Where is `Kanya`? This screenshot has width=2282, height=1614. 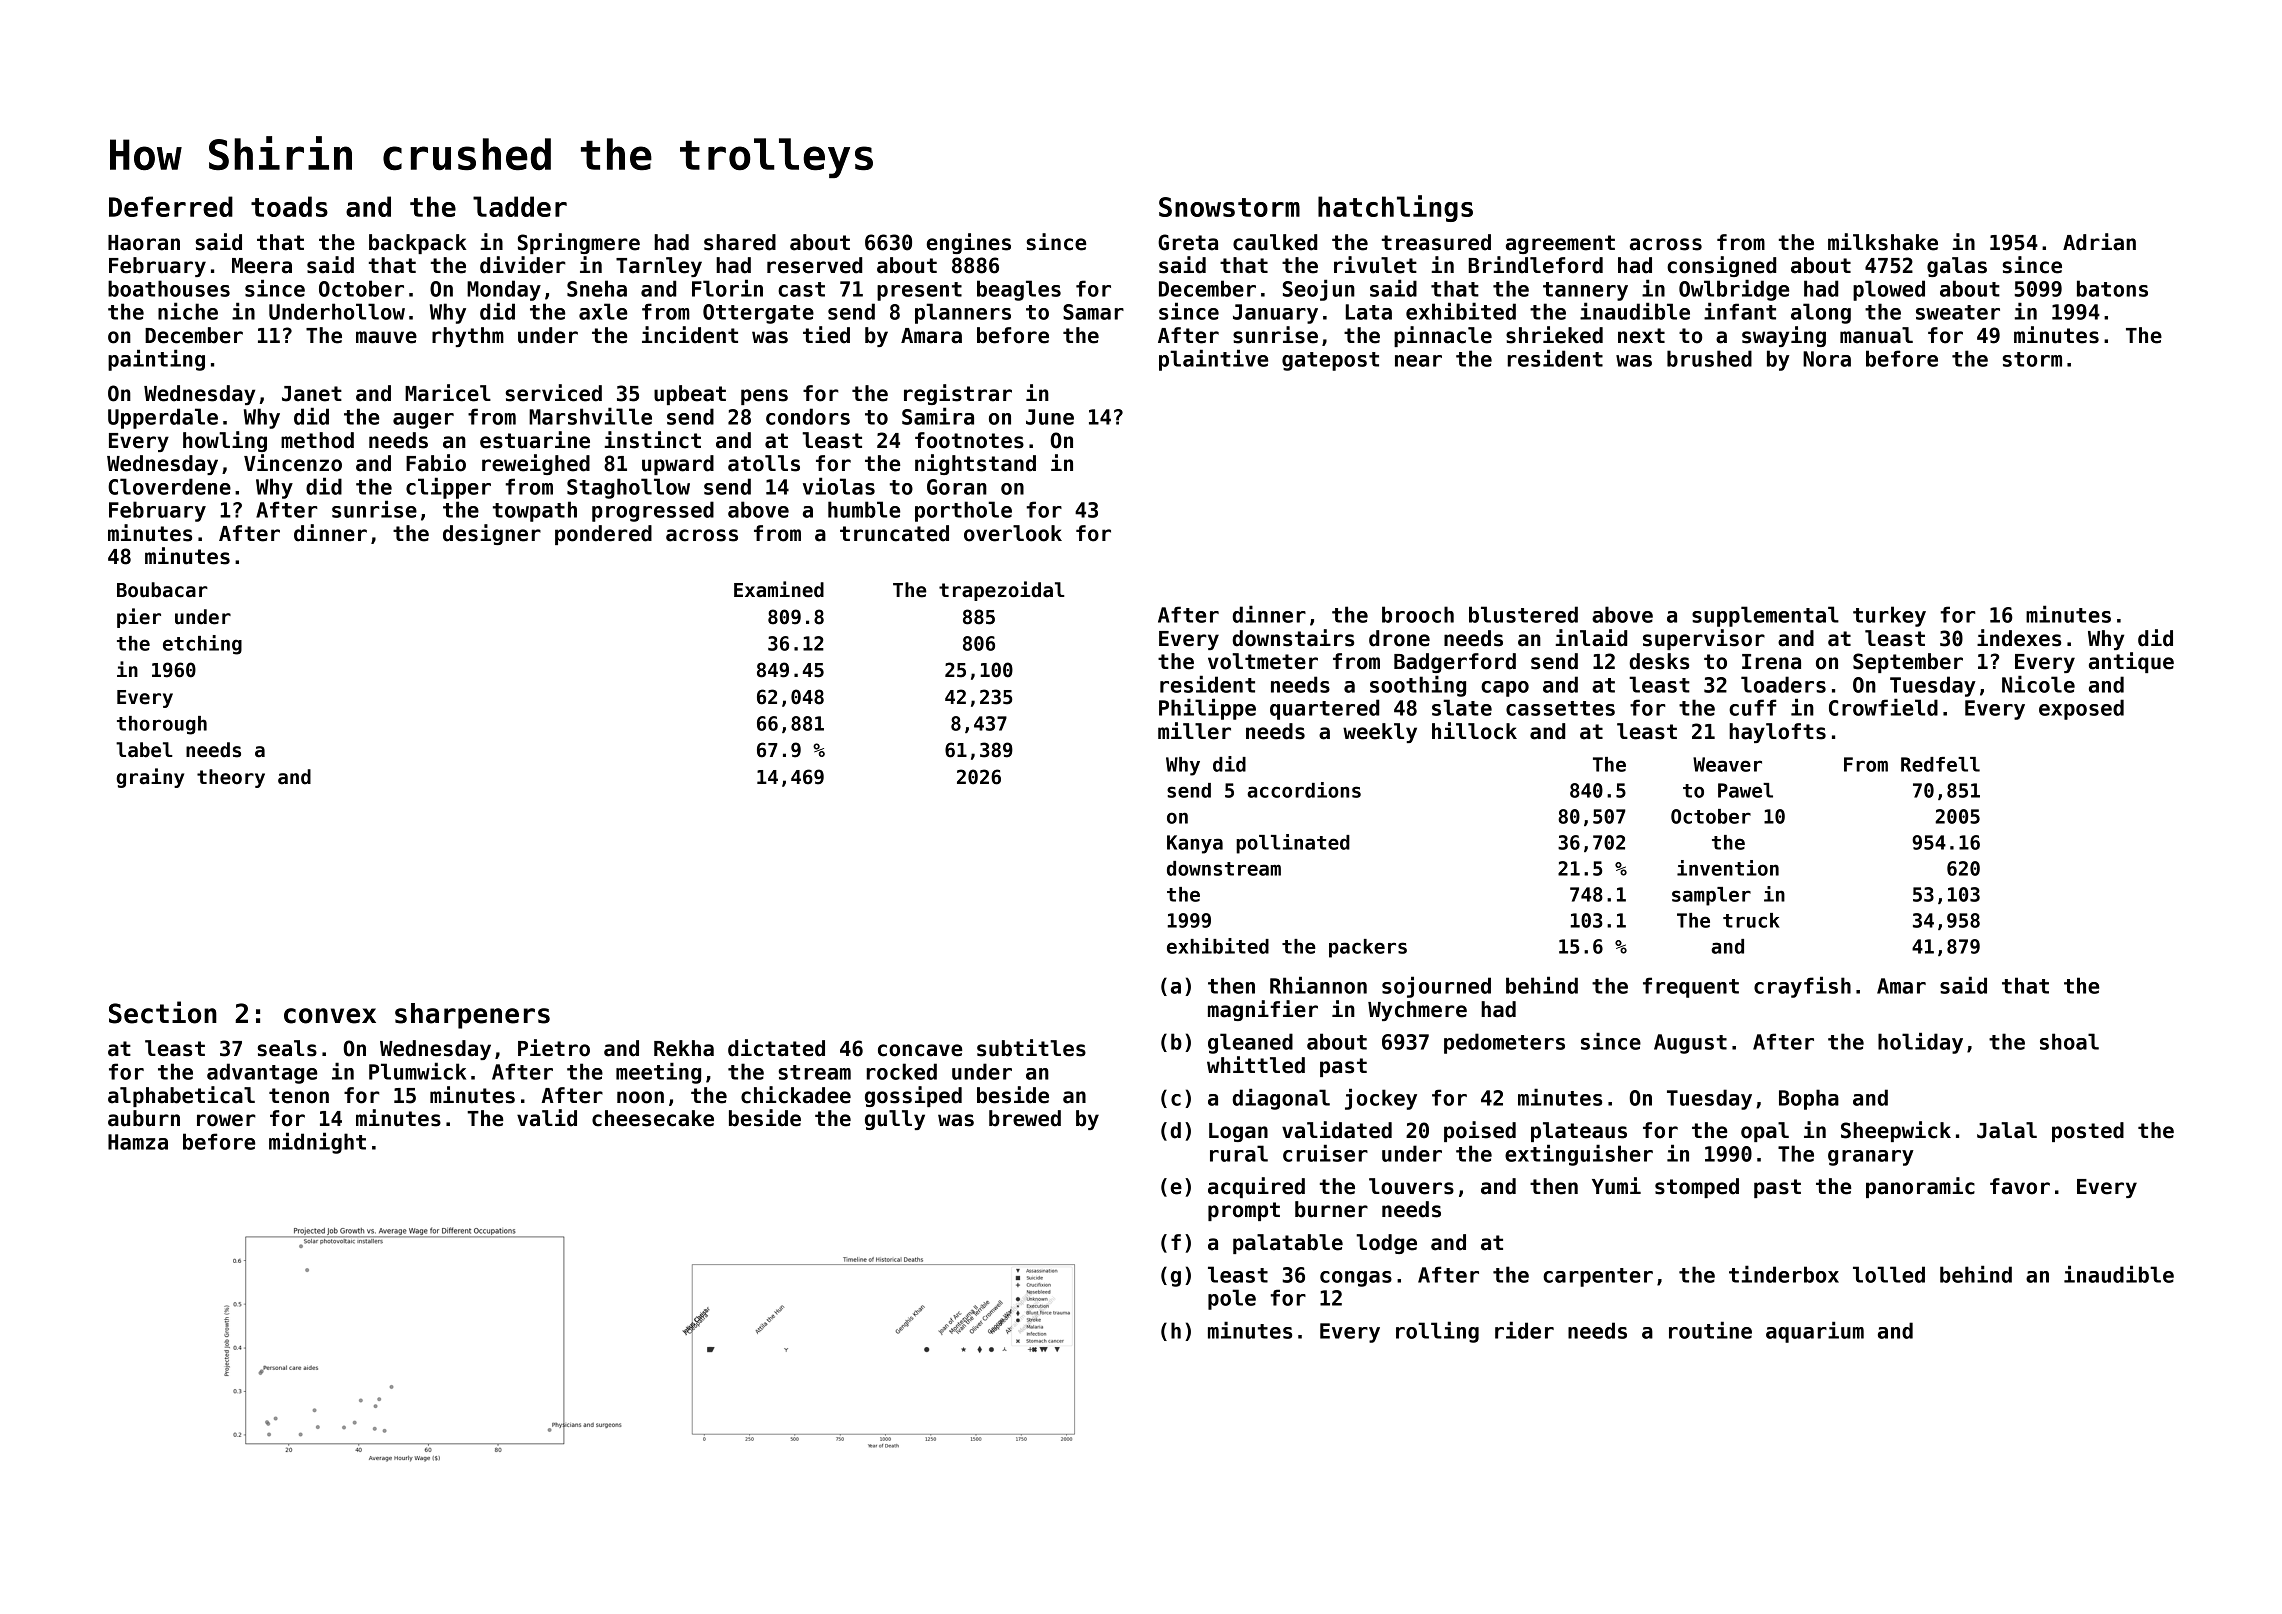 Kanya is located at coordinates (1195, 844).
